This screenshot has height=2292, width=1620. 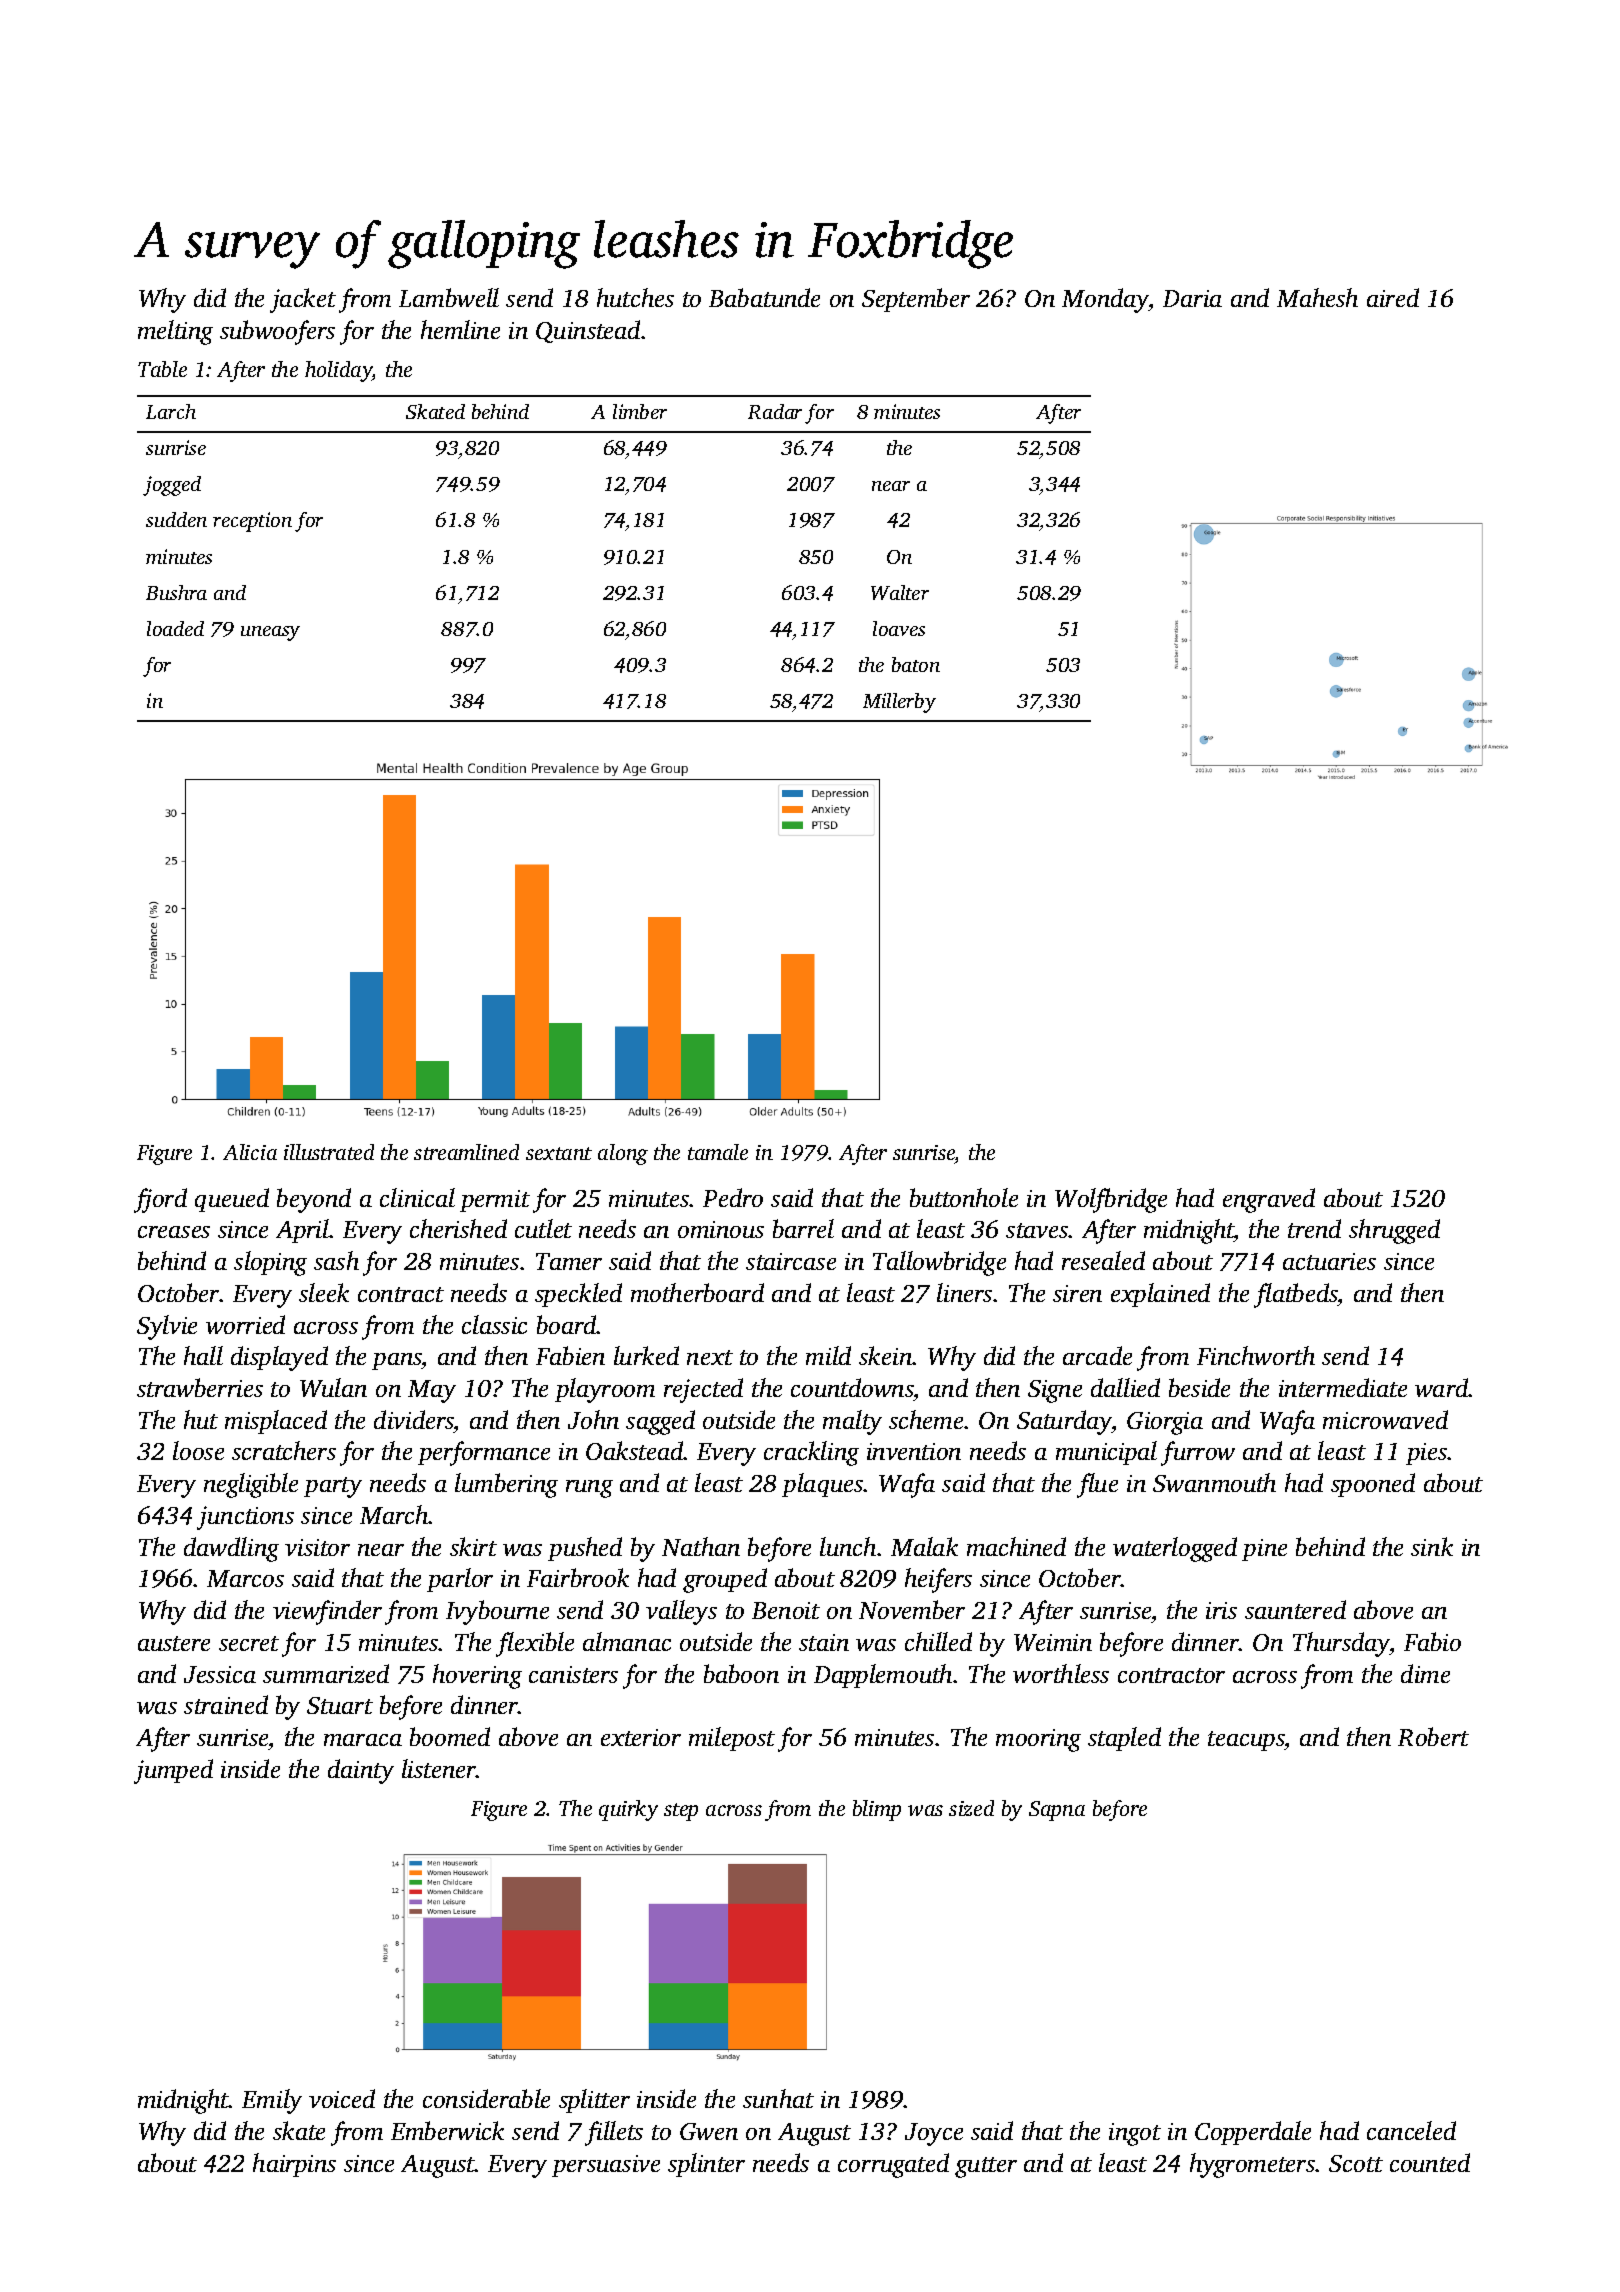 I want to click on baton, so click(x=916, y=664).
